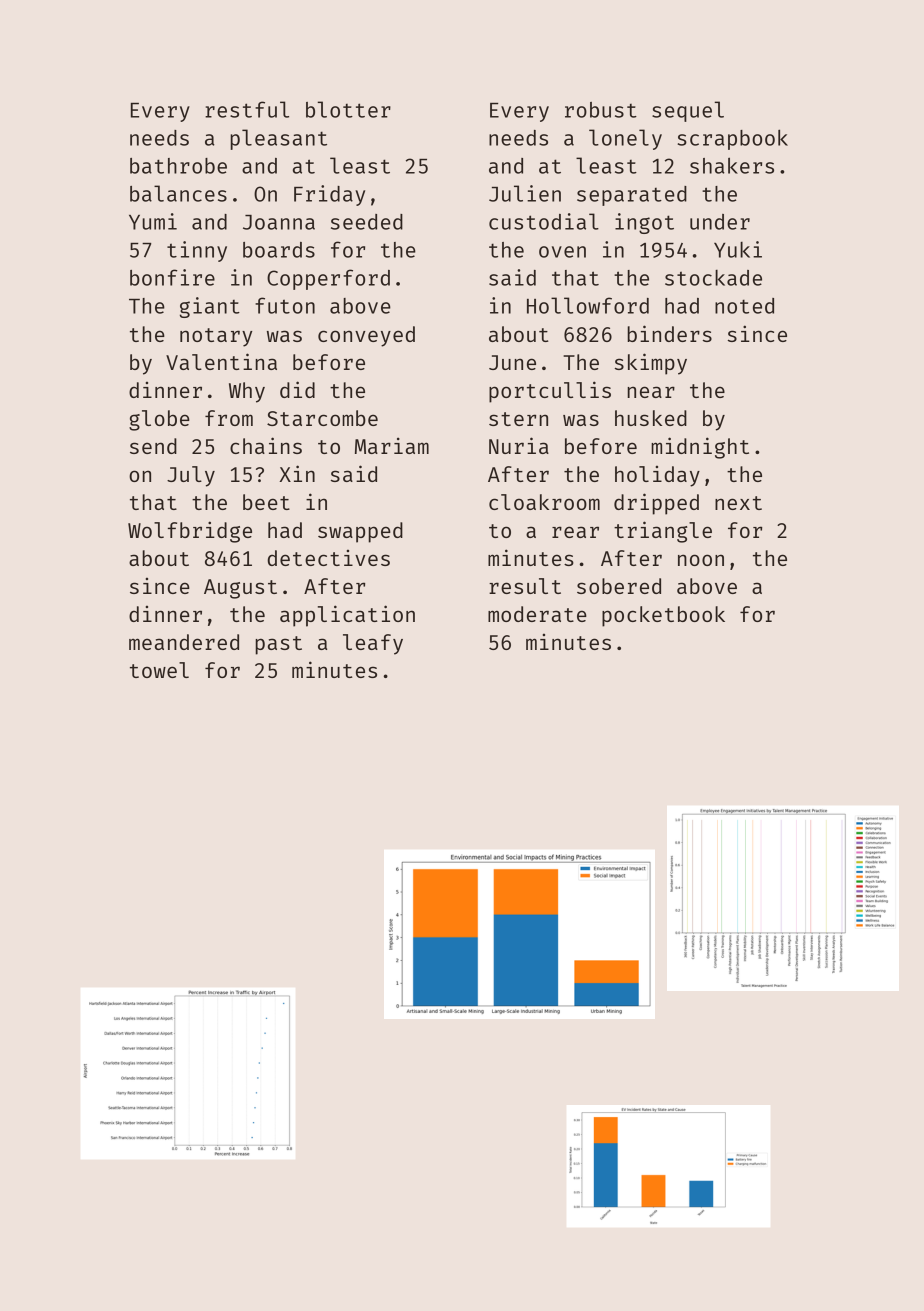 This image has height=1311, width=924. I want to click on rear, so click(575, 532).
